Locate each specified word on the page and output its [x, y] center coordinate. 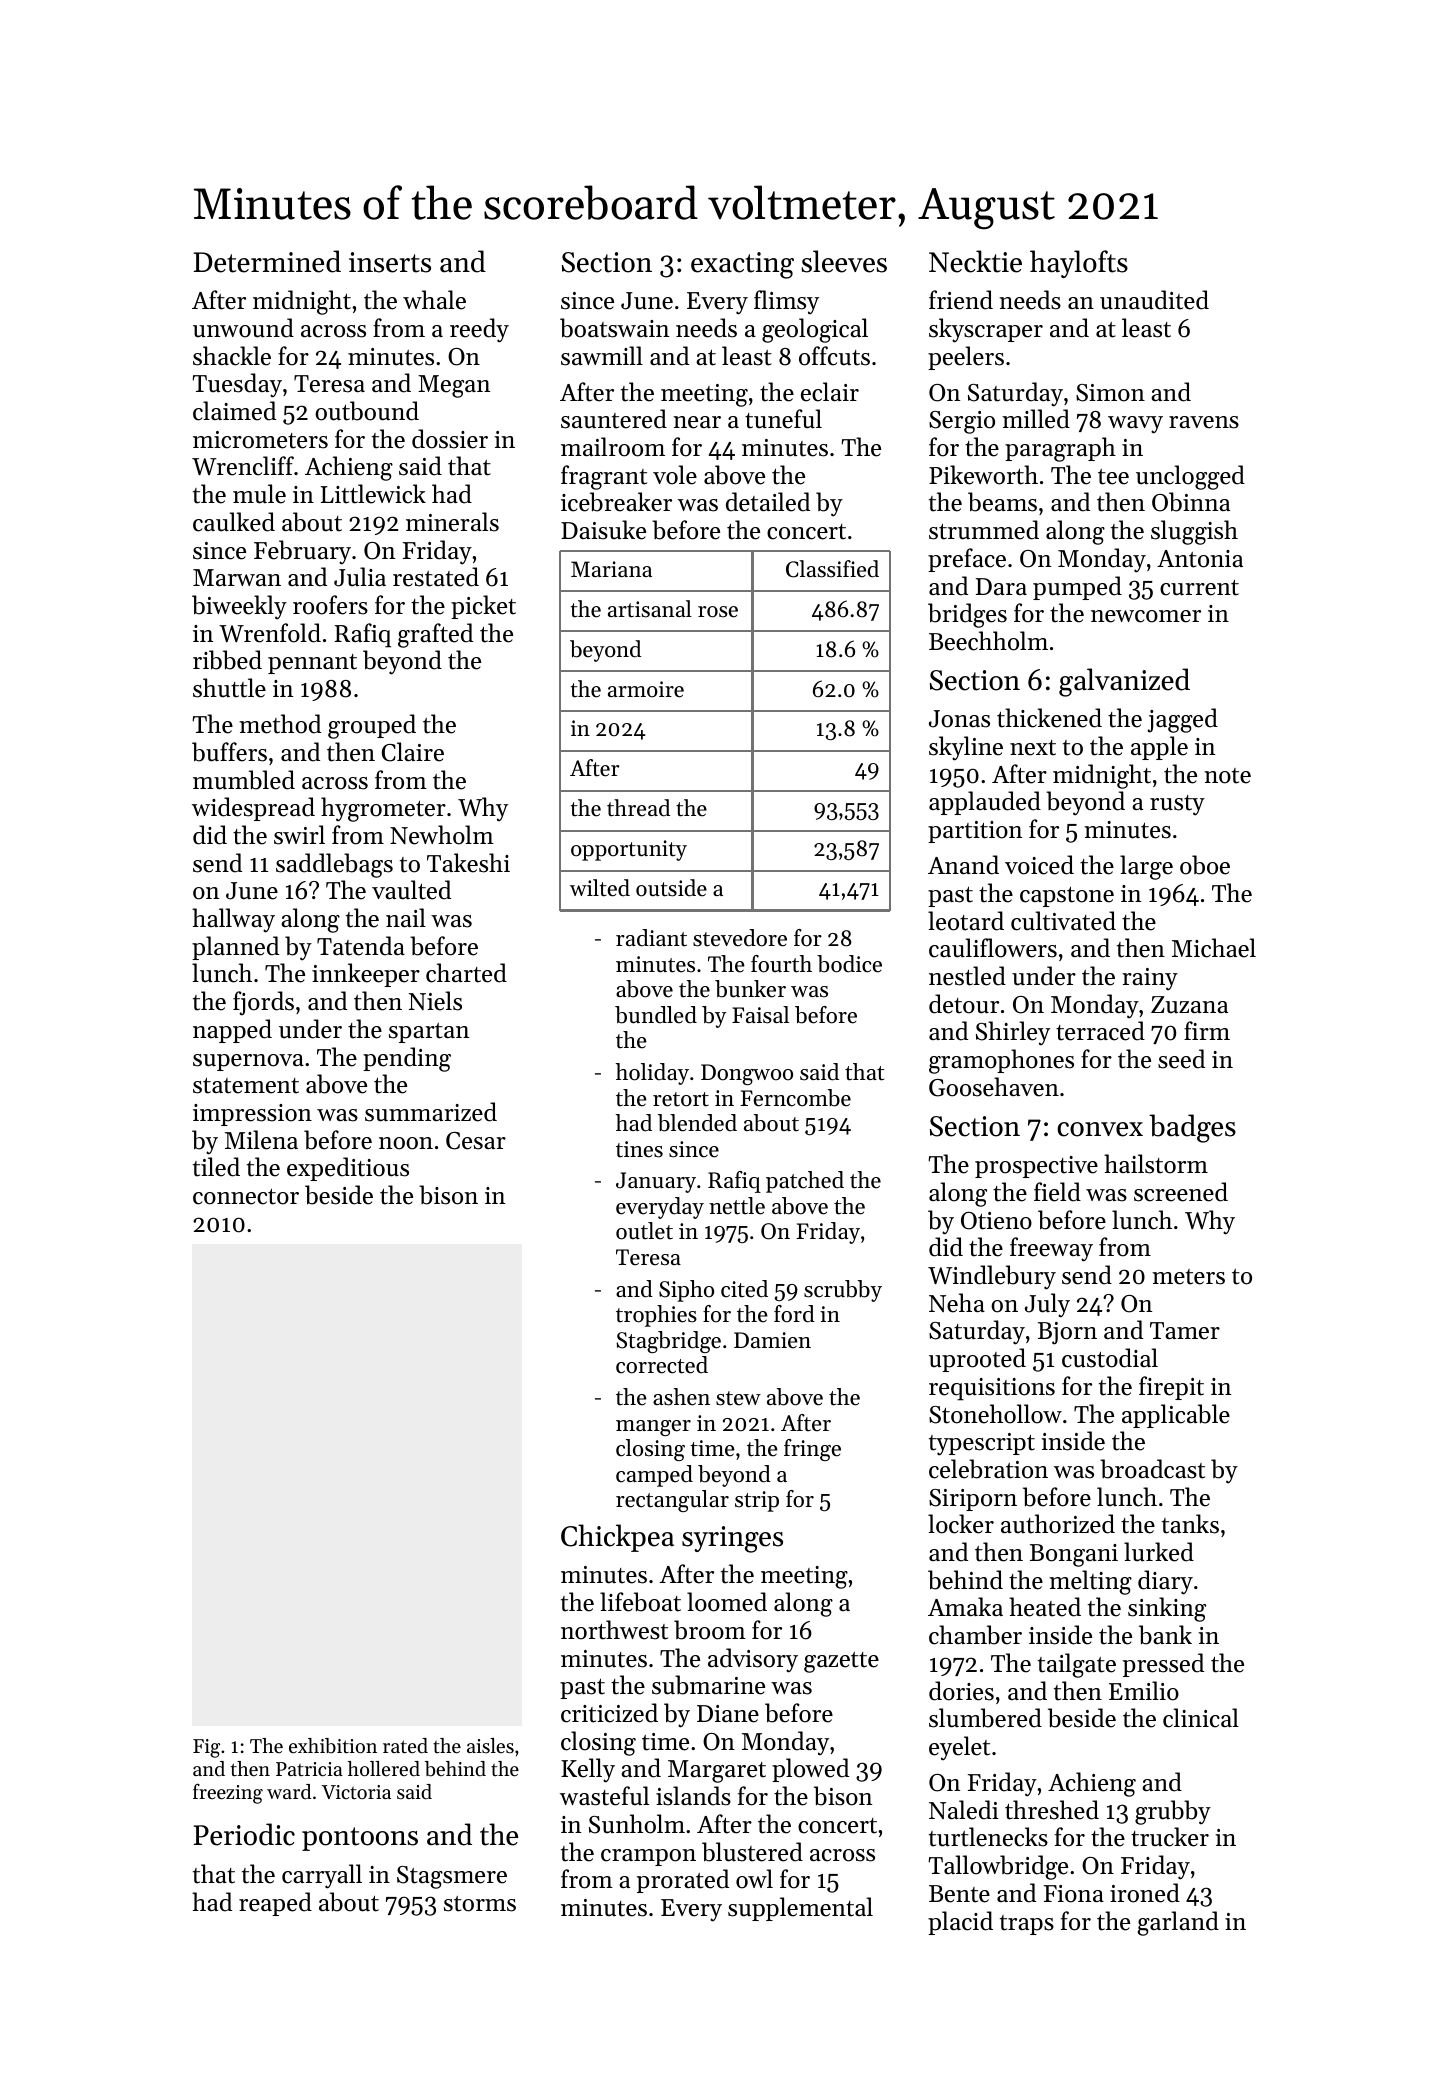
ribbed [227, 660]
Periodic [244, 1834]
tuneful [783, 419]
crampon [648, 1857]
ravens [1204, 422]
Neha [957, 1303]
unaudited [1154, 300]
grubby [1173, 1812]
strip [757, 1501]
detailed [768, 502]
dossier [450, 439]
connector [246, 1197]
